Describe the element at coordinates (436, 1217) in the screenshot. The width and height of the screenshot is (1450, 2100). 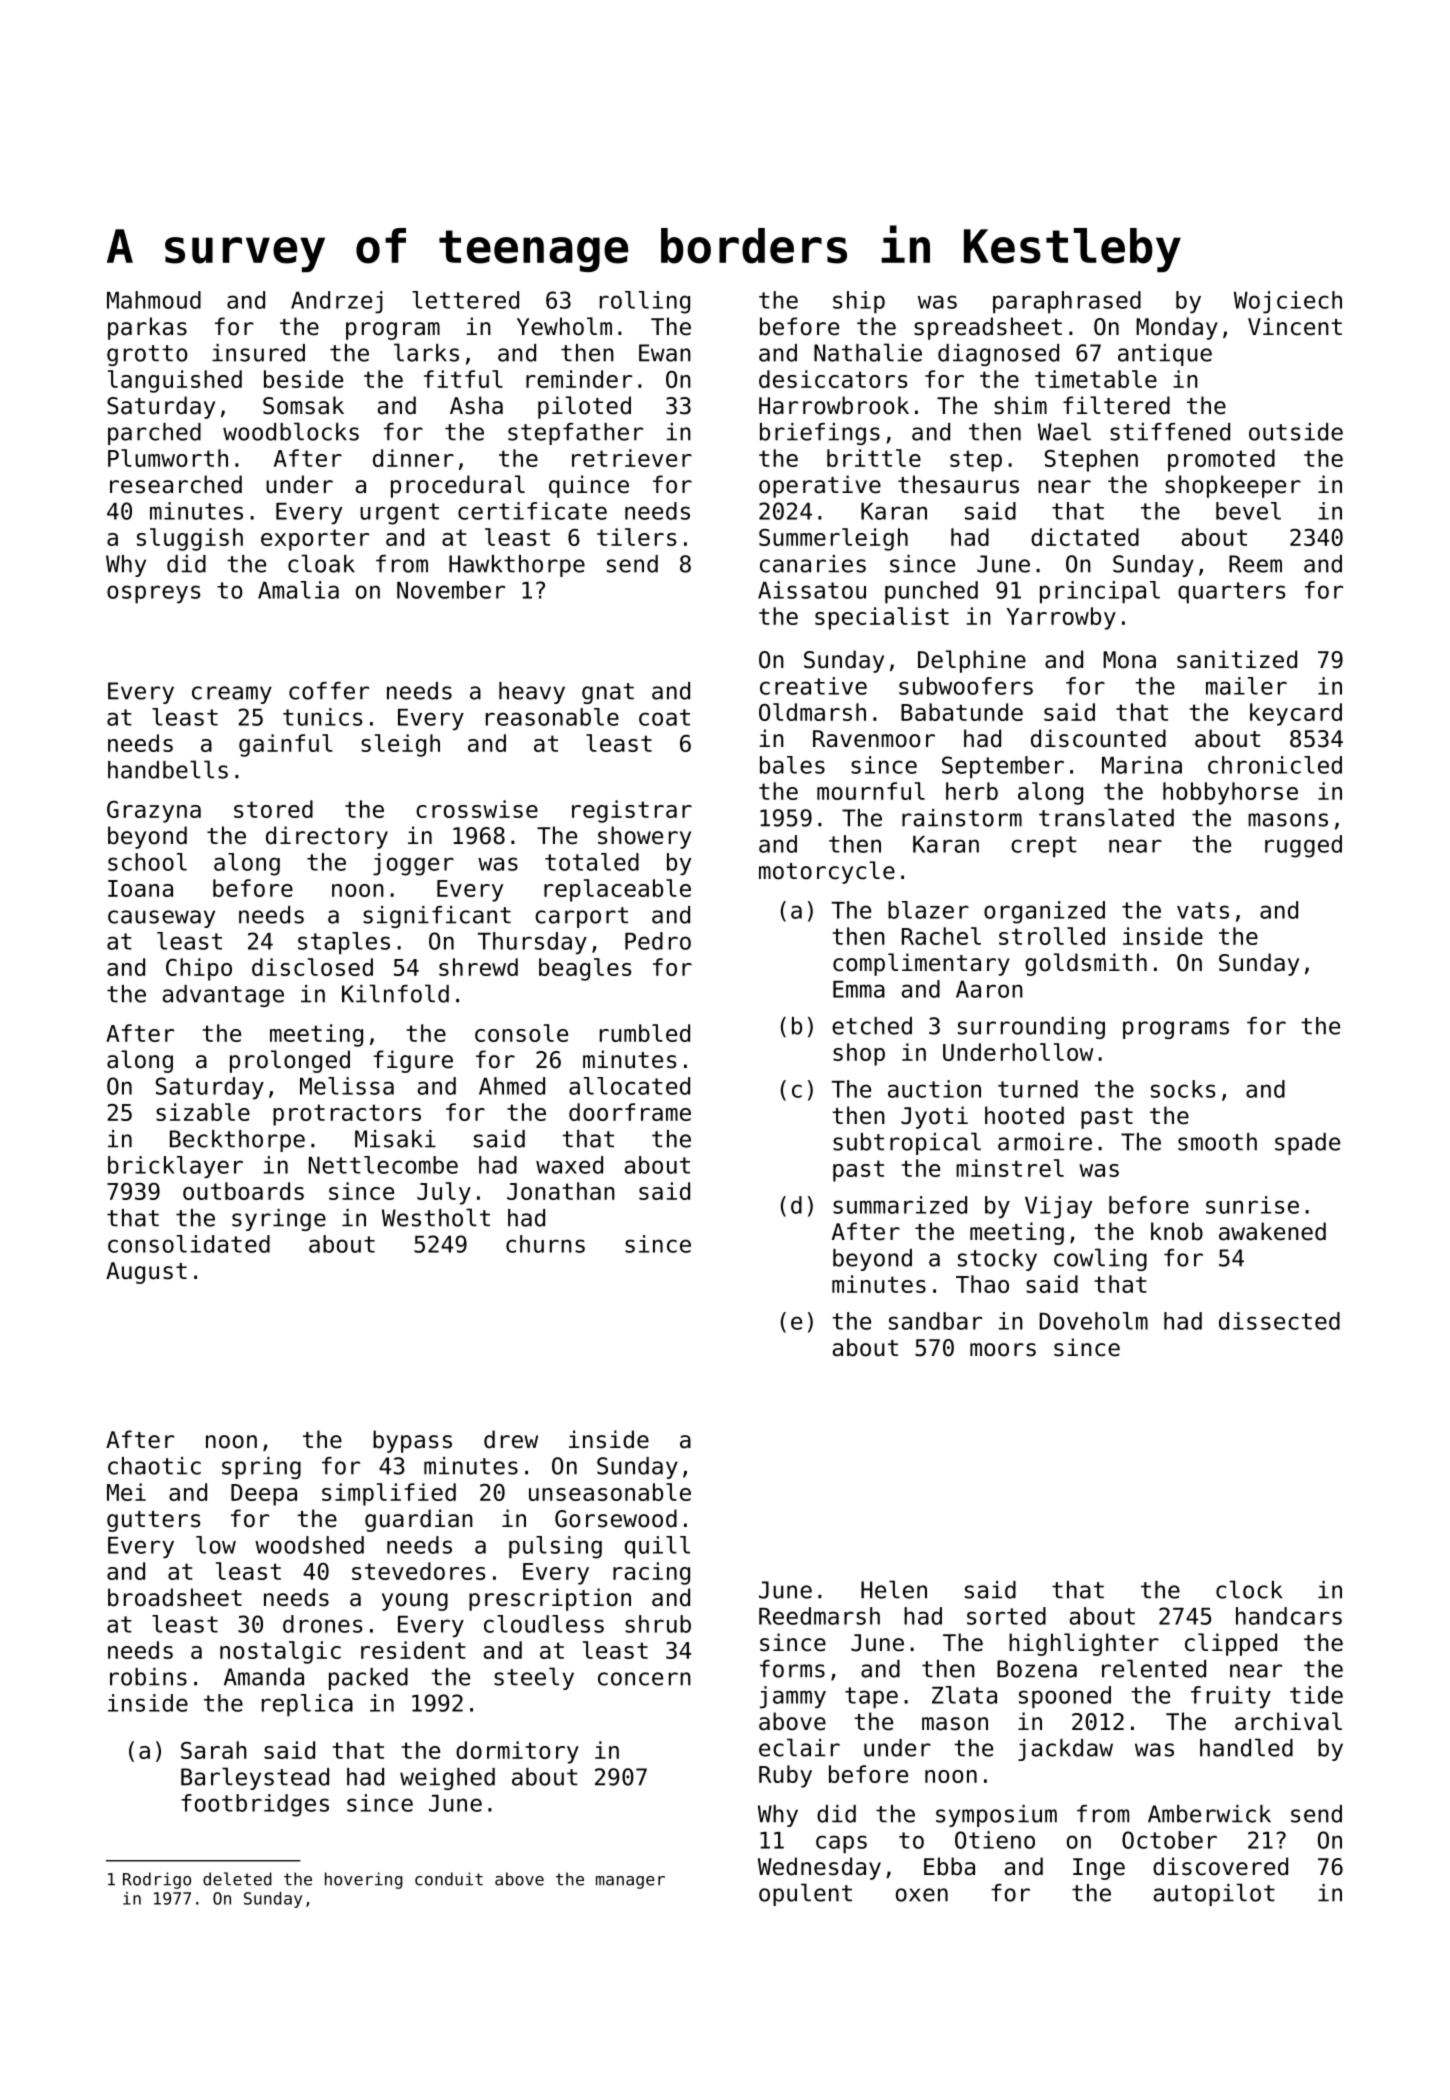
I see `Westholt` at that location.
